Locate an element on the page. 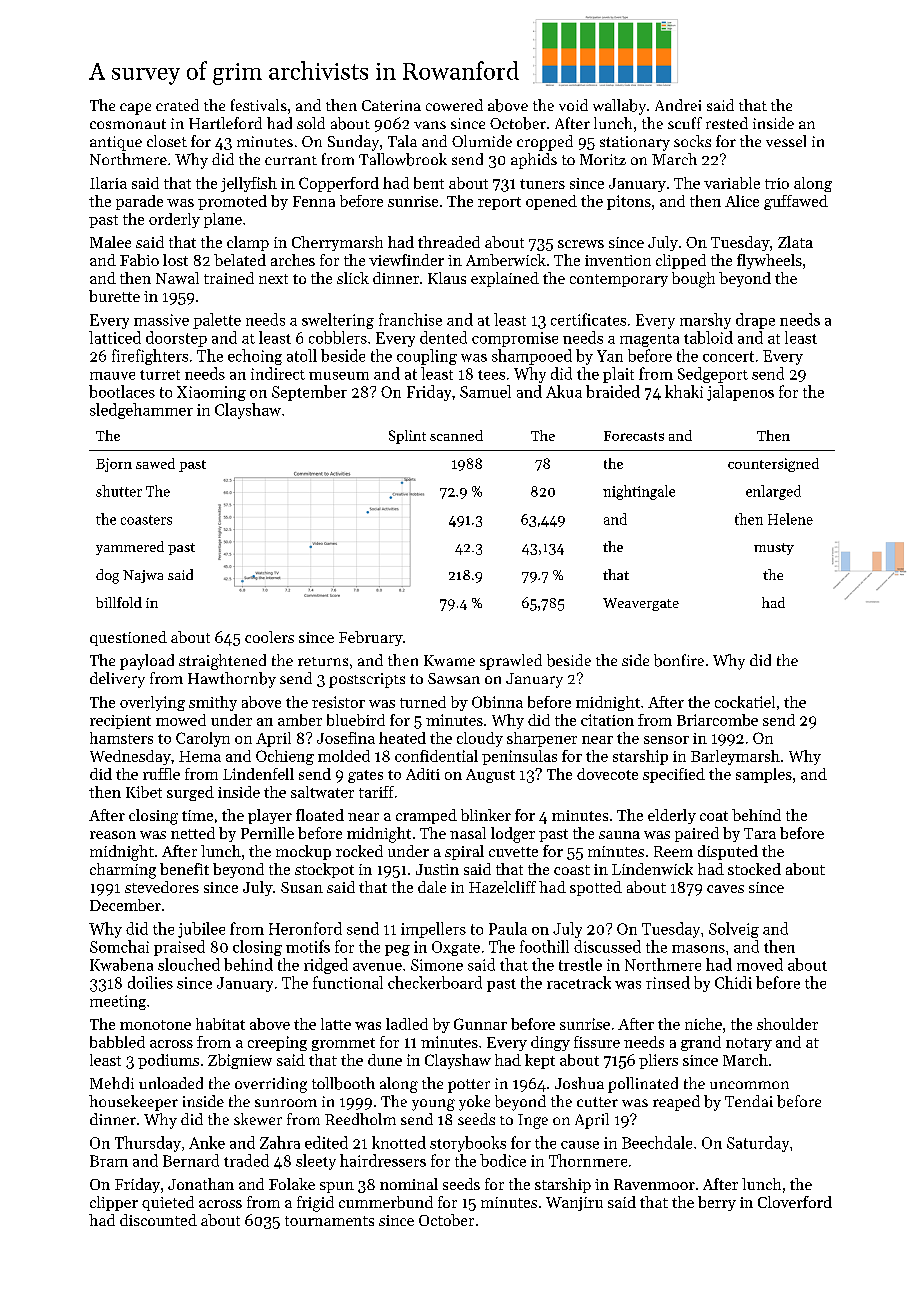 The height and width of the image is (1308, 924). Mehdi is located at coordinates (112, 1083).
